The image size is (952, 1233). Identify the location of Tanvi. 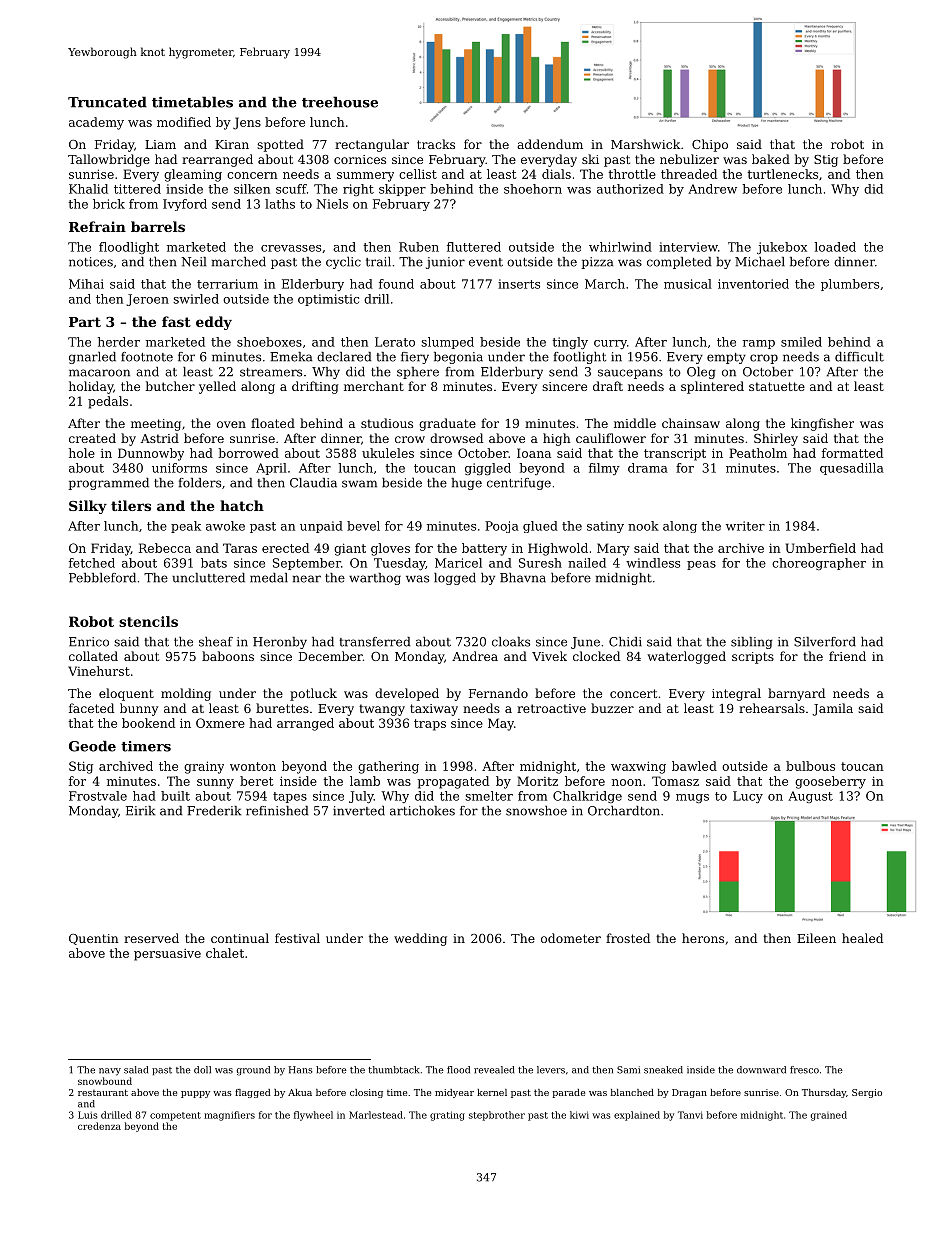
(690, 1115).
